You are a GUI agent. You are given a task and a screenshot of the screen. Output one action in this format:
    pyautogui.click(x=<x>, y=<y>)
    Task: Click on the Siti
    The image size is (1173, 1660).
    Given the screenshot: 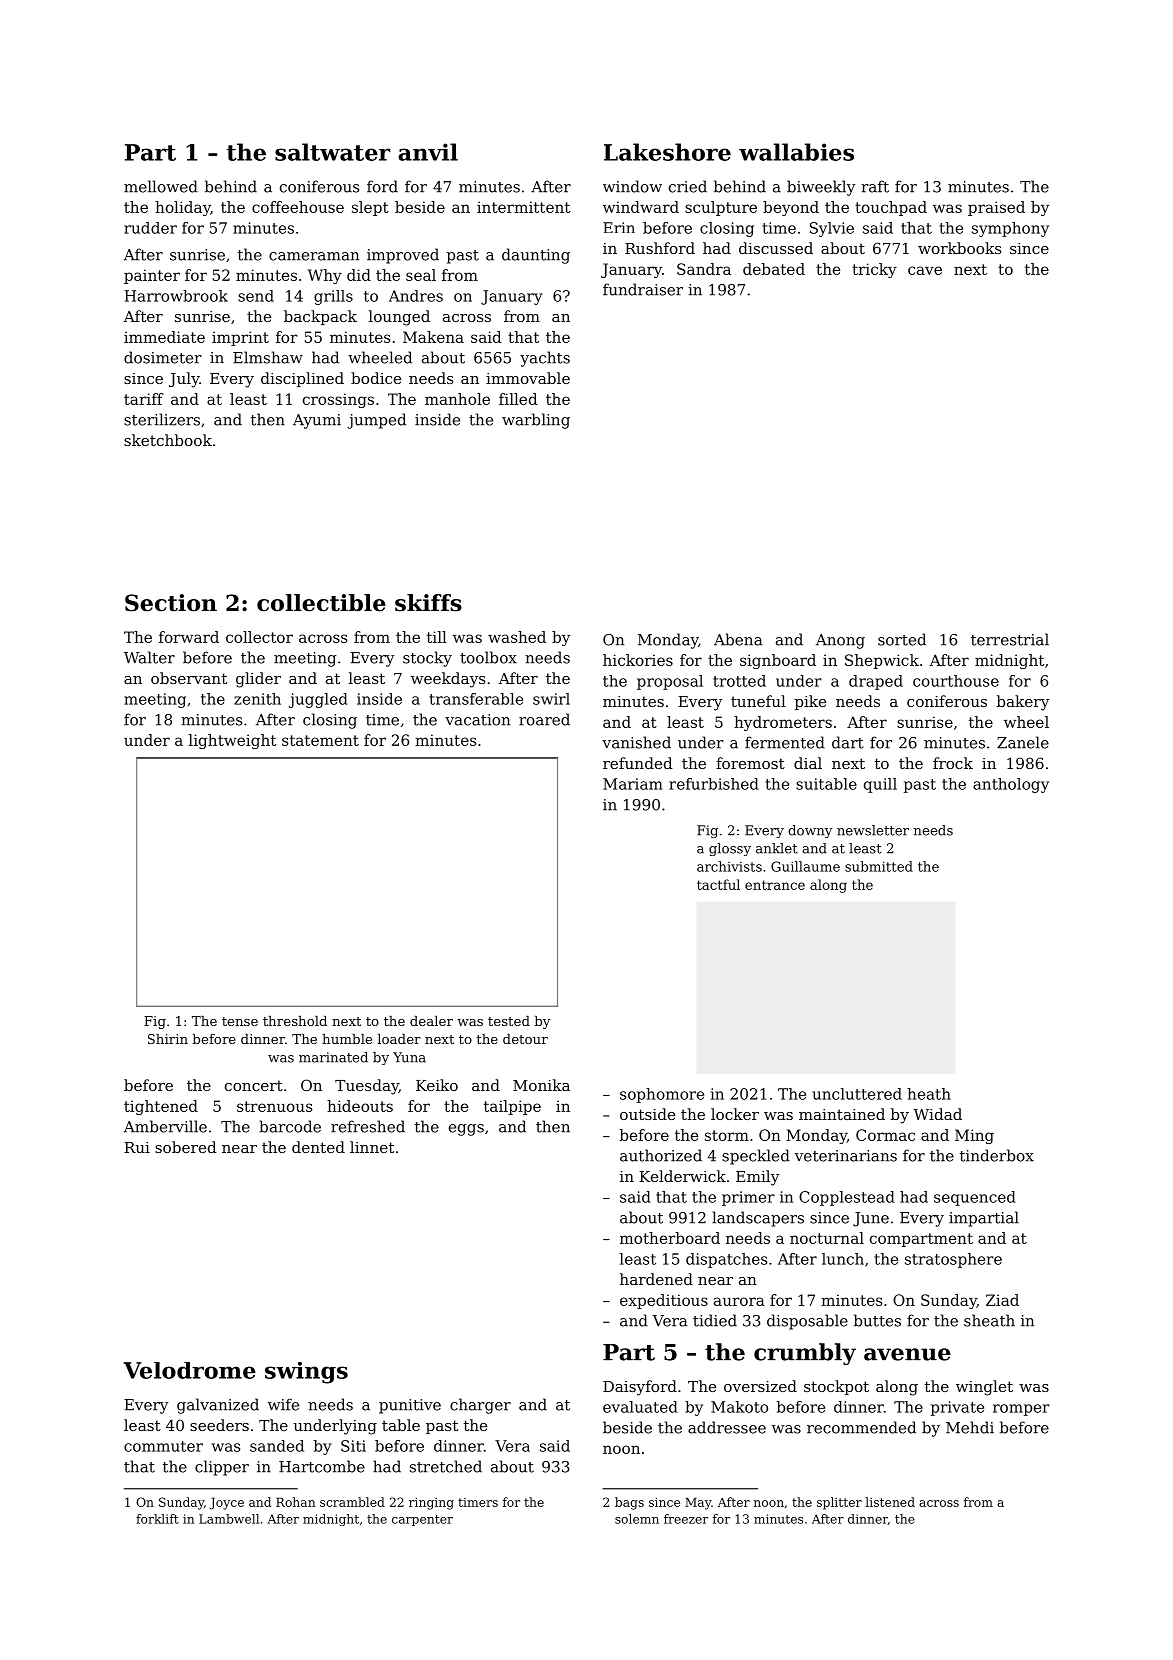 What is the action you would take?
    pyautogui.click(x=353, y=1446)
